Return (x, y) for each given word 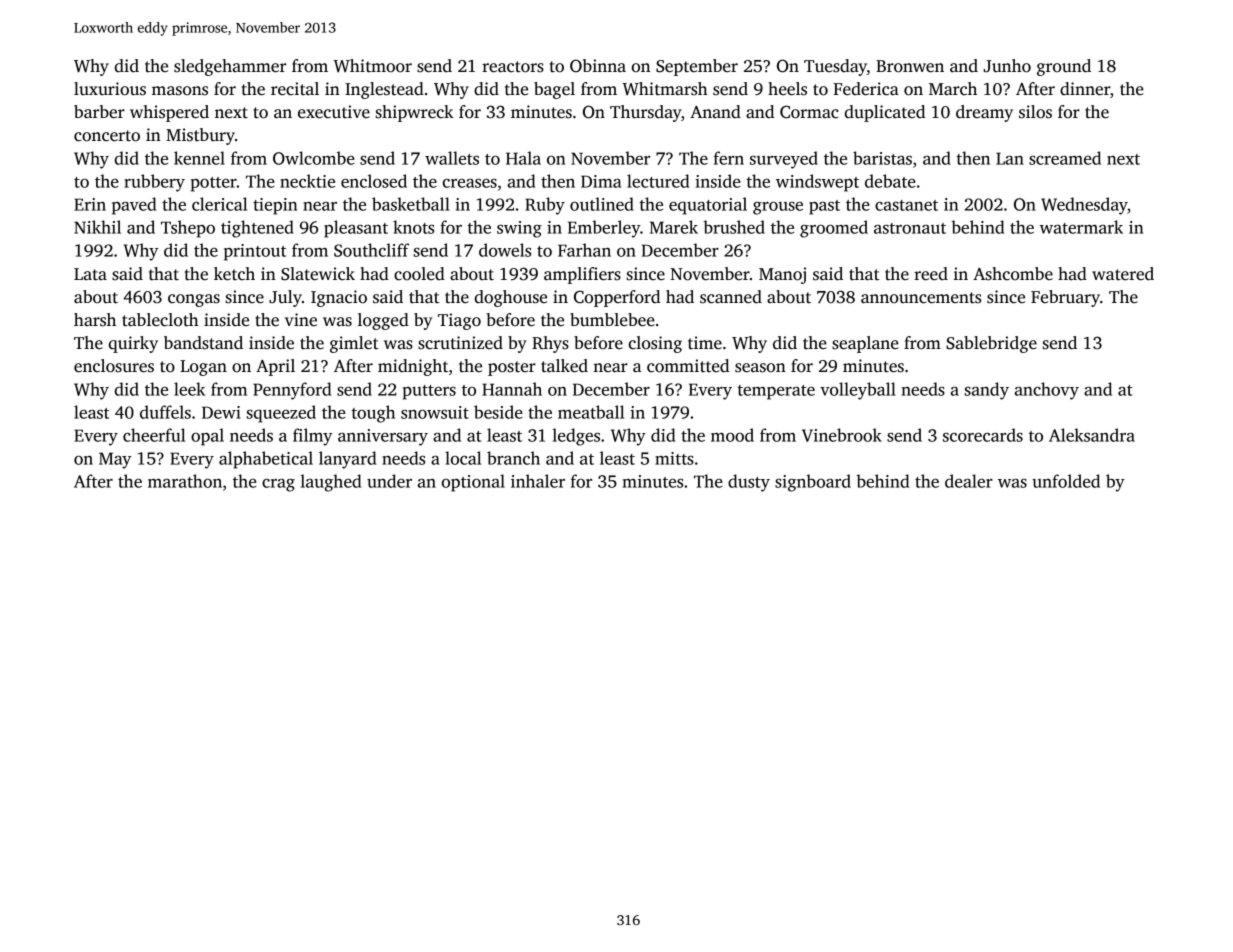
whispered (169, 113)
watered (1123, 274)
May (115, 460)
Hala (523, 158)
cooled (419, 274)
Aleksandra (1092, 435)
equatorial (708, 206)
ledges (576, 437)
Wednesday (1084, 206)
